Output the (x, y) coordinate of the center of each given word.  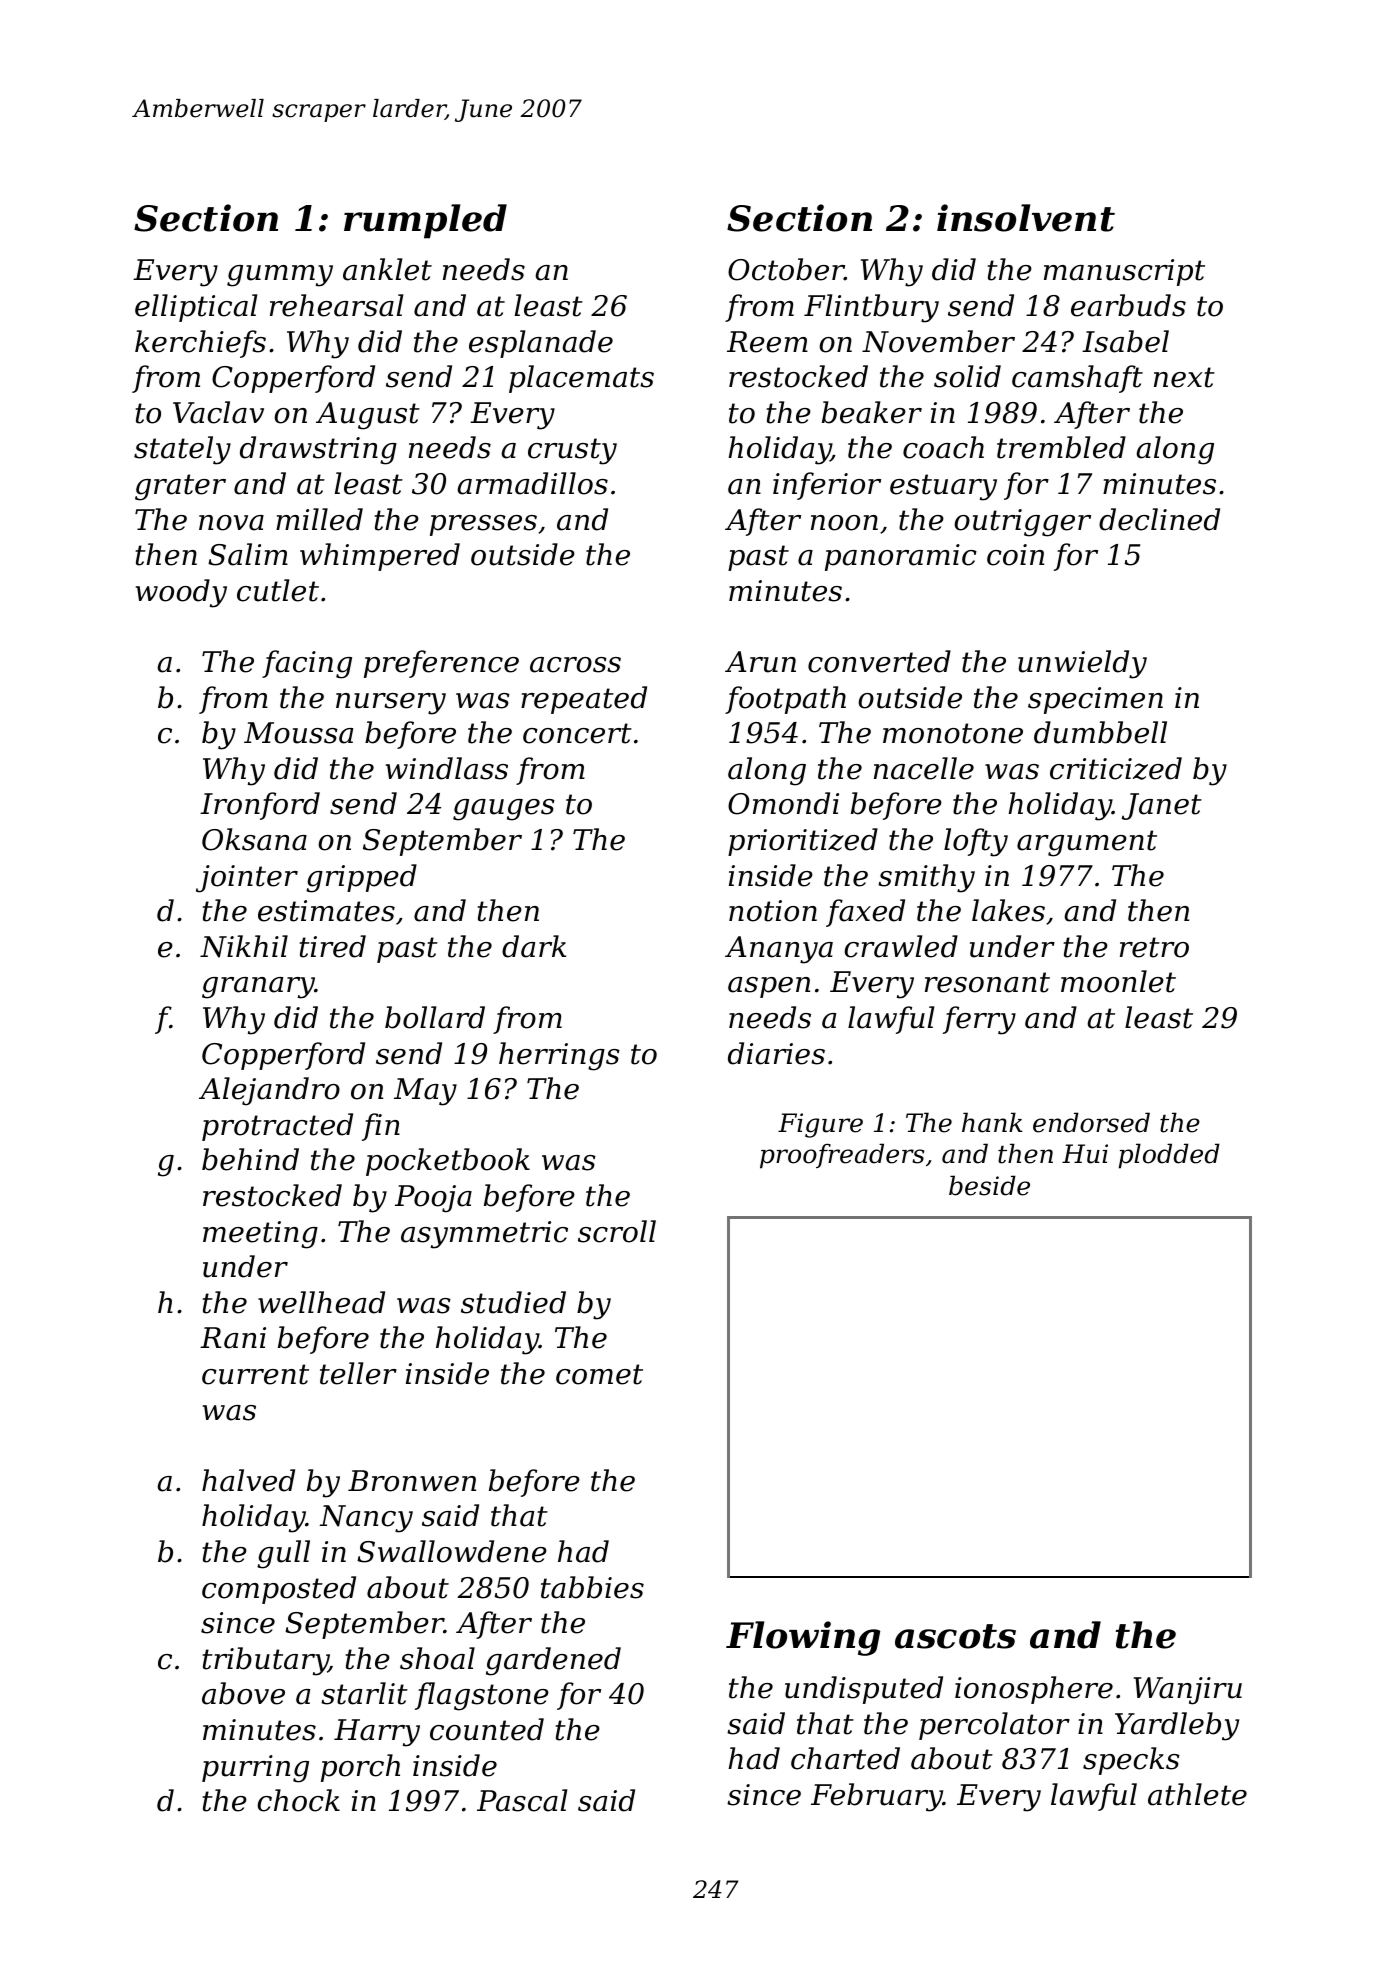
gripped (361, 878)
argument (1087, 843)
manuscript (1124, 272)
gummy (280, 276)
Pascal (522, 1800)
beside (989, 1185)
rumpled (425, 221)
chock (298, 1800)
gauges (504, 810)
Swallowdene (452, 1551)
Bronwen (412, 1481)
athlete (1197, 1794)
